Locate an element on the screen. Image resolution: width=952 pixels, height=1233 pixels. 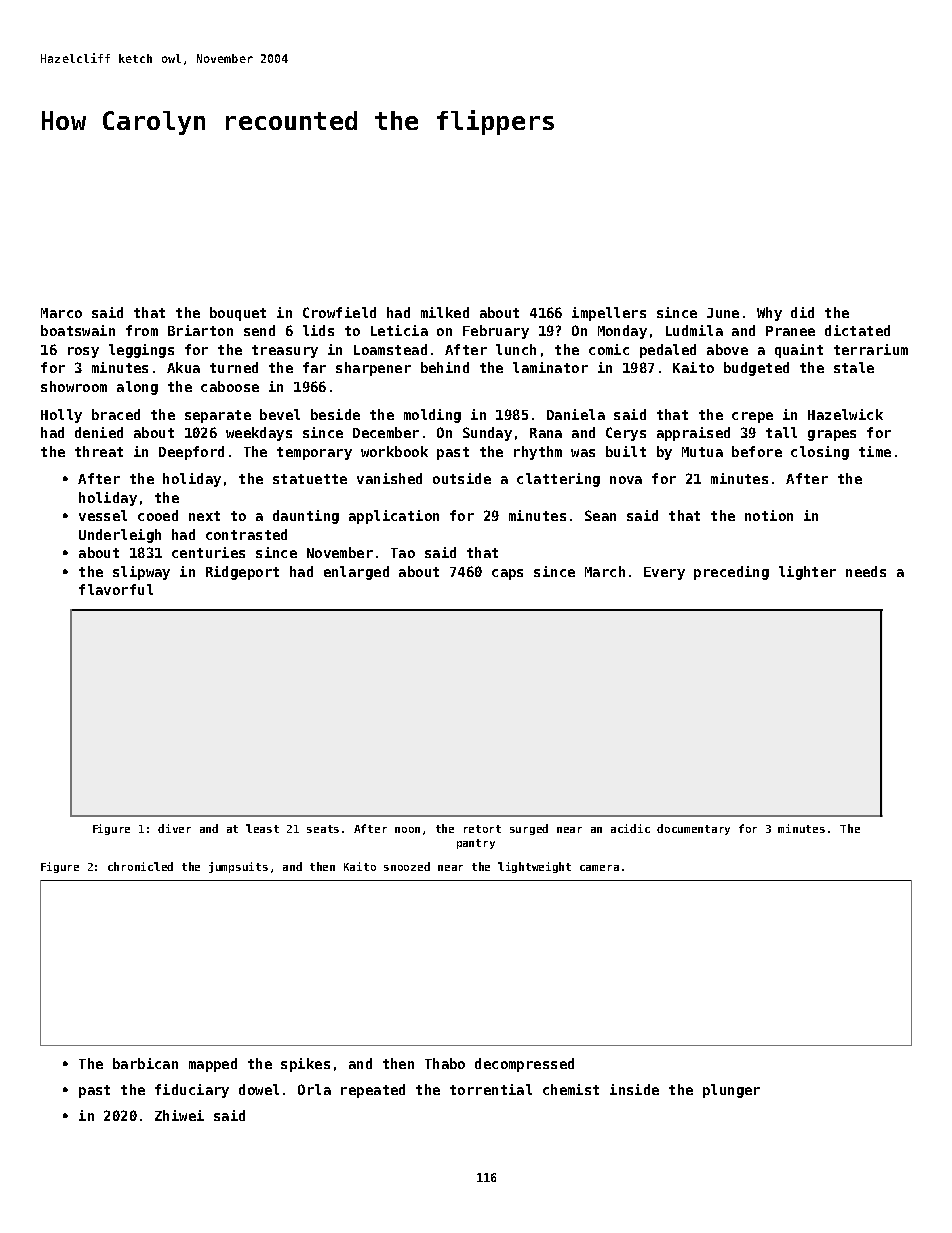
Hazelwick is located at coordinates (845, 414).
